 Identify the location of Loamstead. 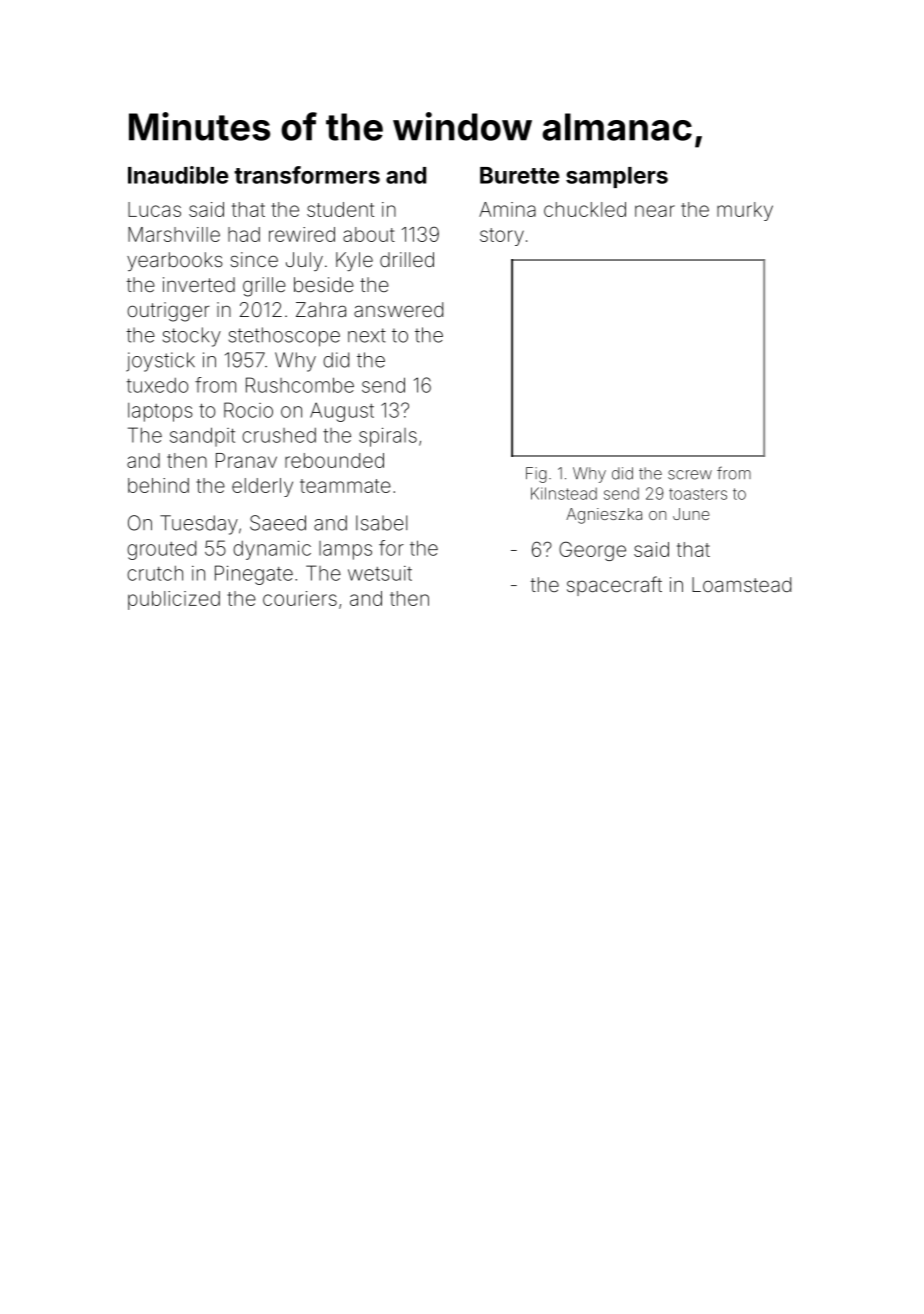
(741, 584).
